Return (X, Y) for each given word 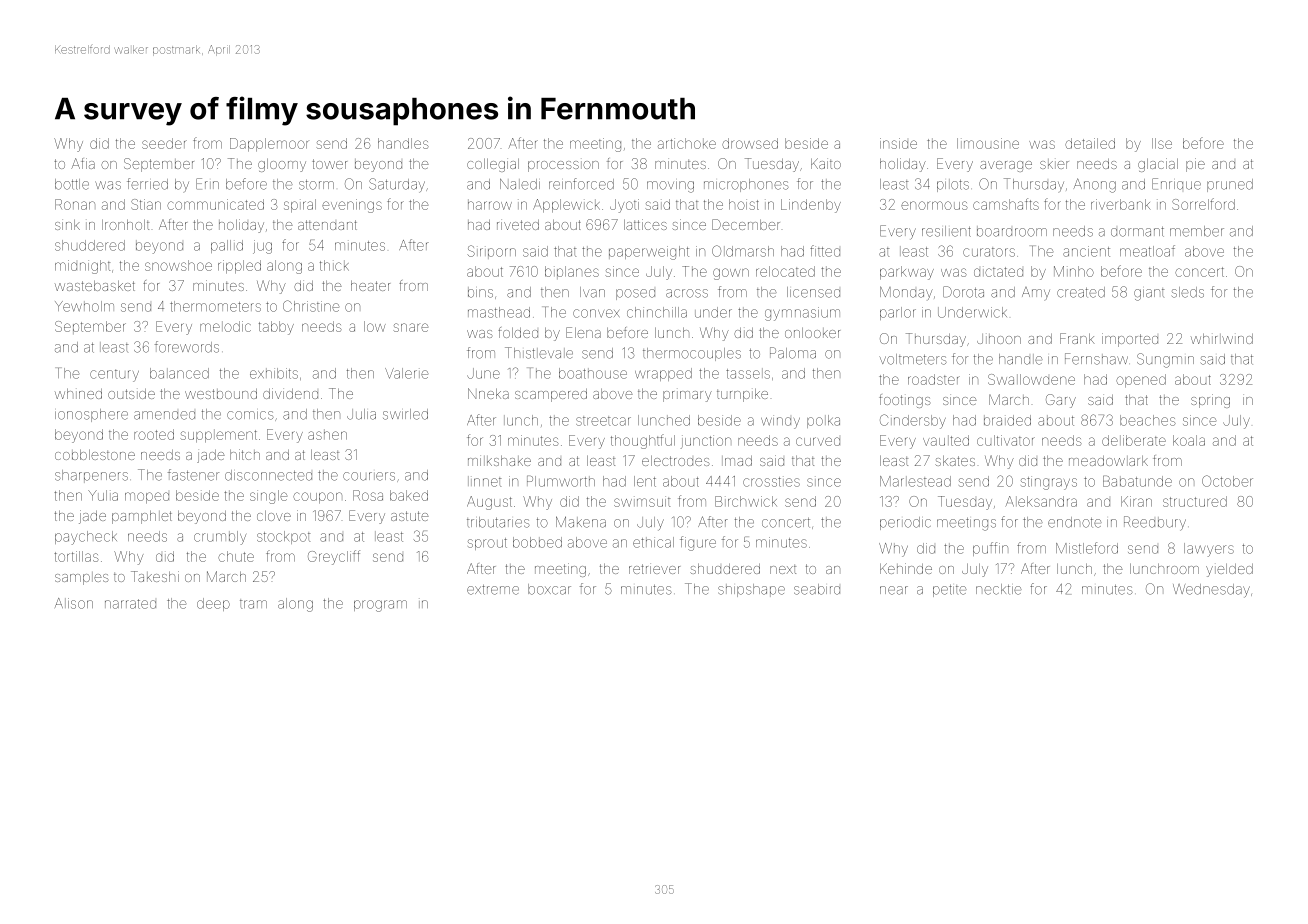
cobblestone (95, 454)
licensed (813, 292)
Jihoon (999, 339)
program (380, 606)
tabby (276, 328)
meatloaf (1147, 251)
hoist (744, 204)
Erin (207, 184)
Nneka (488, 393)
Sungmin (1165, 360)
